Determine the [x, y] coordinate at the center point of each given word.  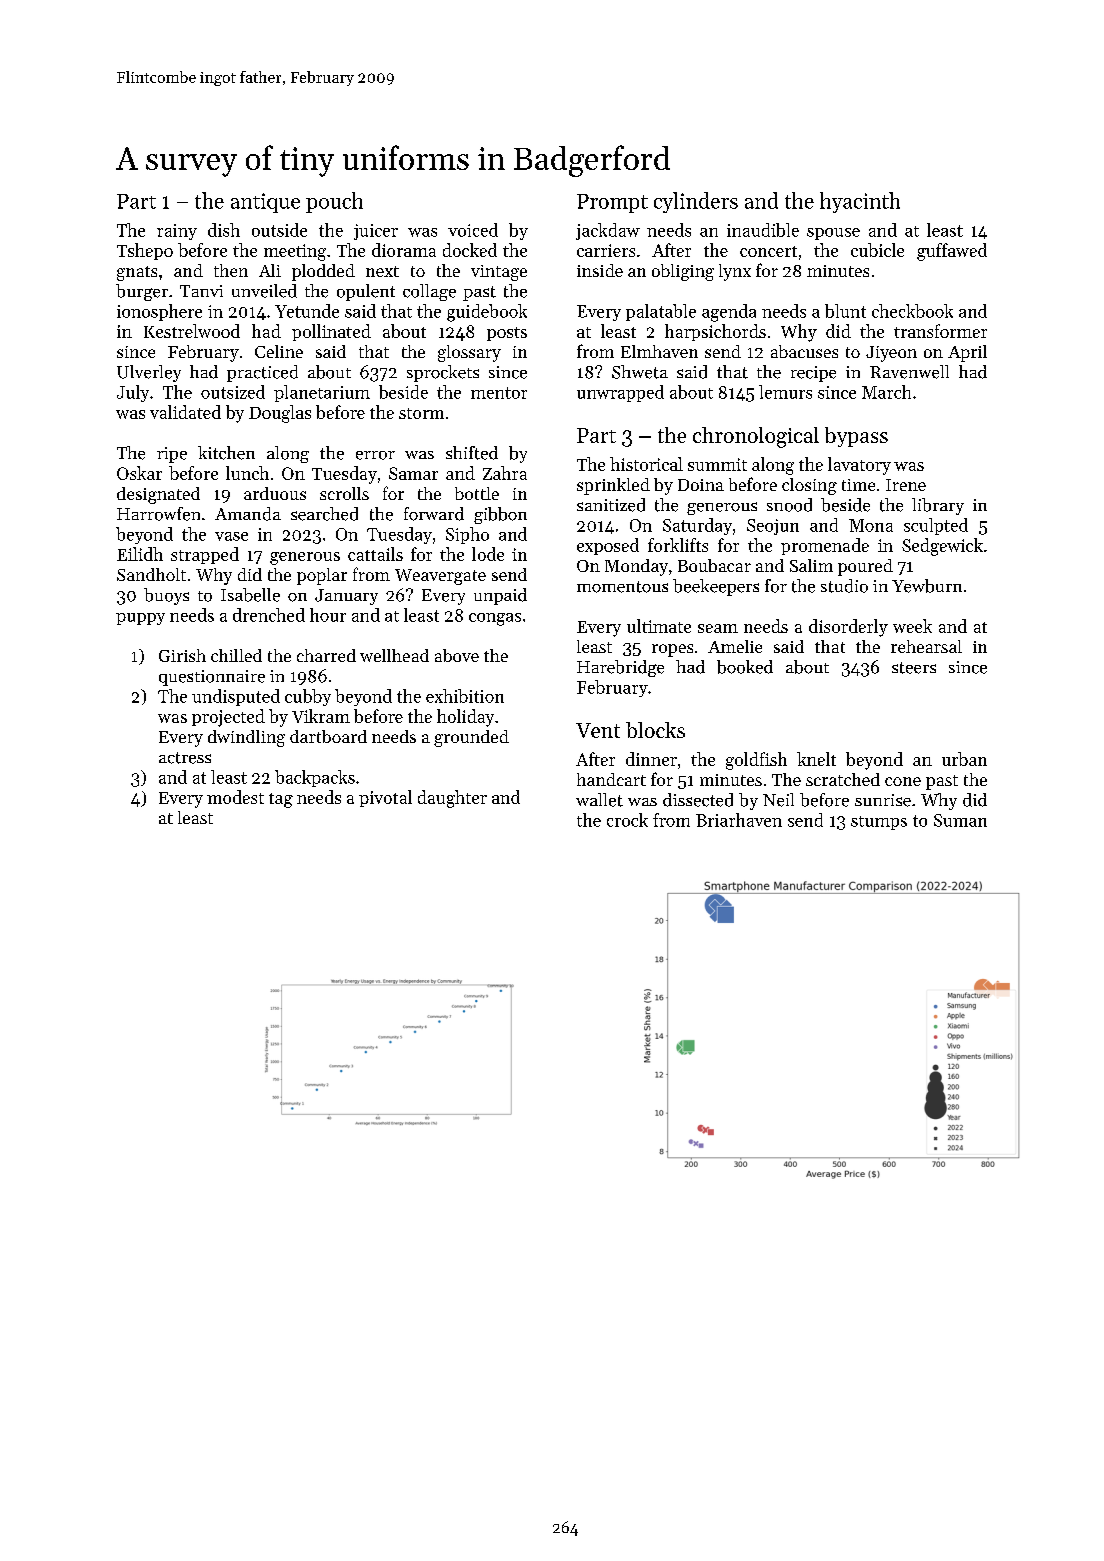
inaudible [763, 230]
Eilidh [140, 554]
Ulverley [149, 373]
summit [717, 464]
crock [627, 820]
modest [235, 797]
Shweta [640, 372]
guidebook [487, 313]
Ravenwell [909, 372]
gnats [137, 273]
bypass [856, 437]
